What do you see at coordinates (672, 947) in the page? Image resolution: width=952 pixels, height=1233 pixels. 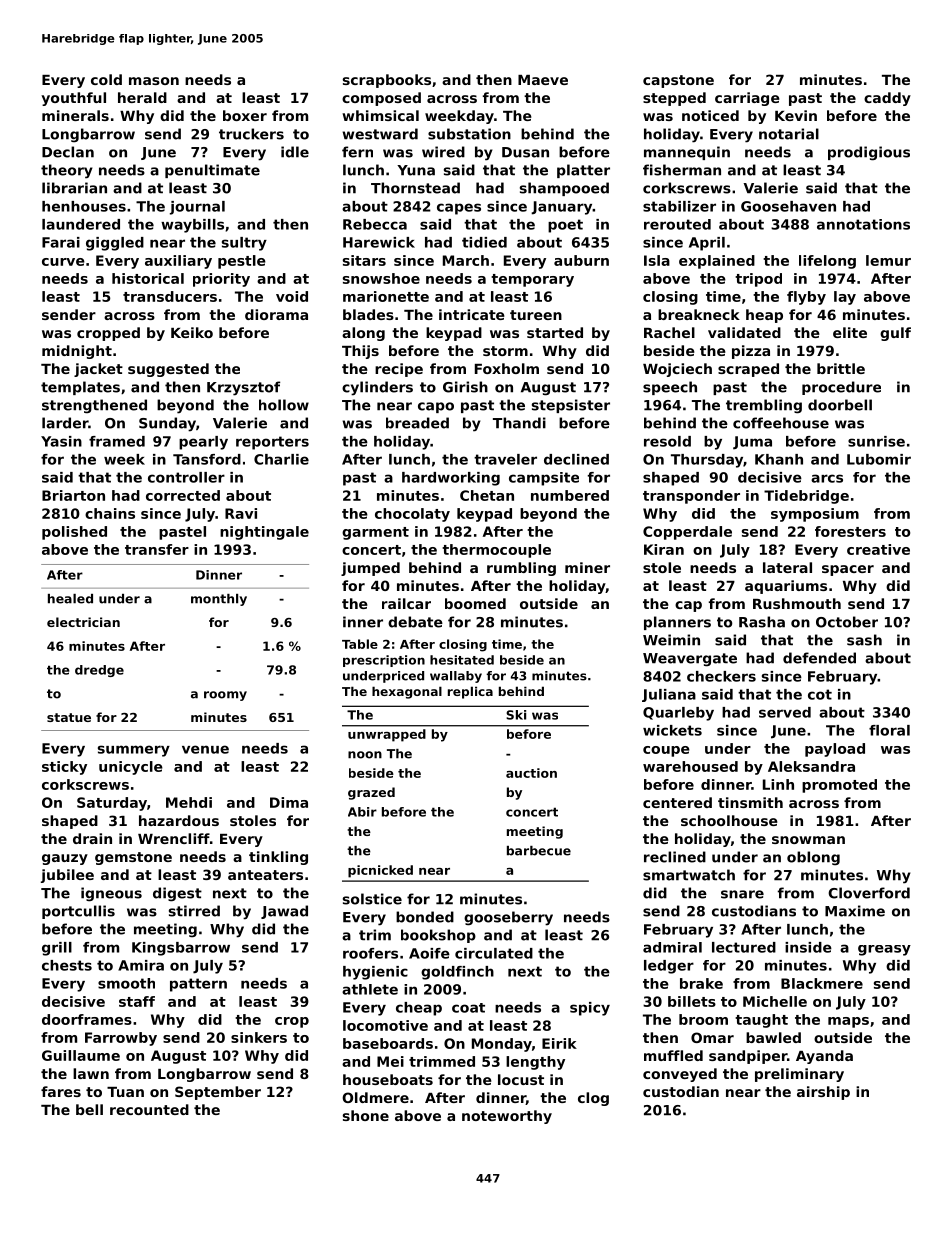 I see `admiral` at bounding box center [672, 947].
